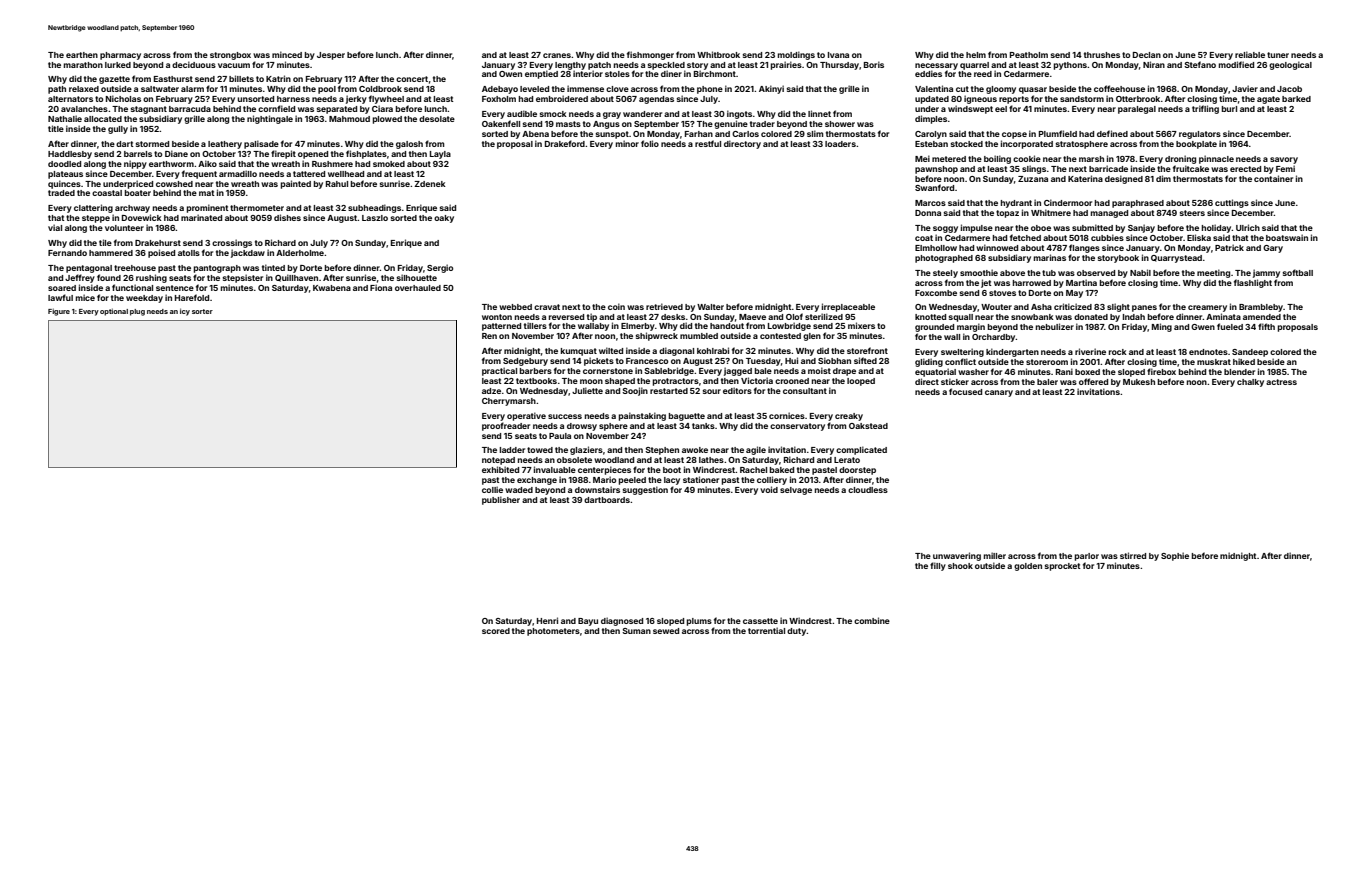 The height and width of the screenshot is (887, 1372). Describe the element at coordinates (1133, 555) in the screenshot. I see `stirred` at that location.
